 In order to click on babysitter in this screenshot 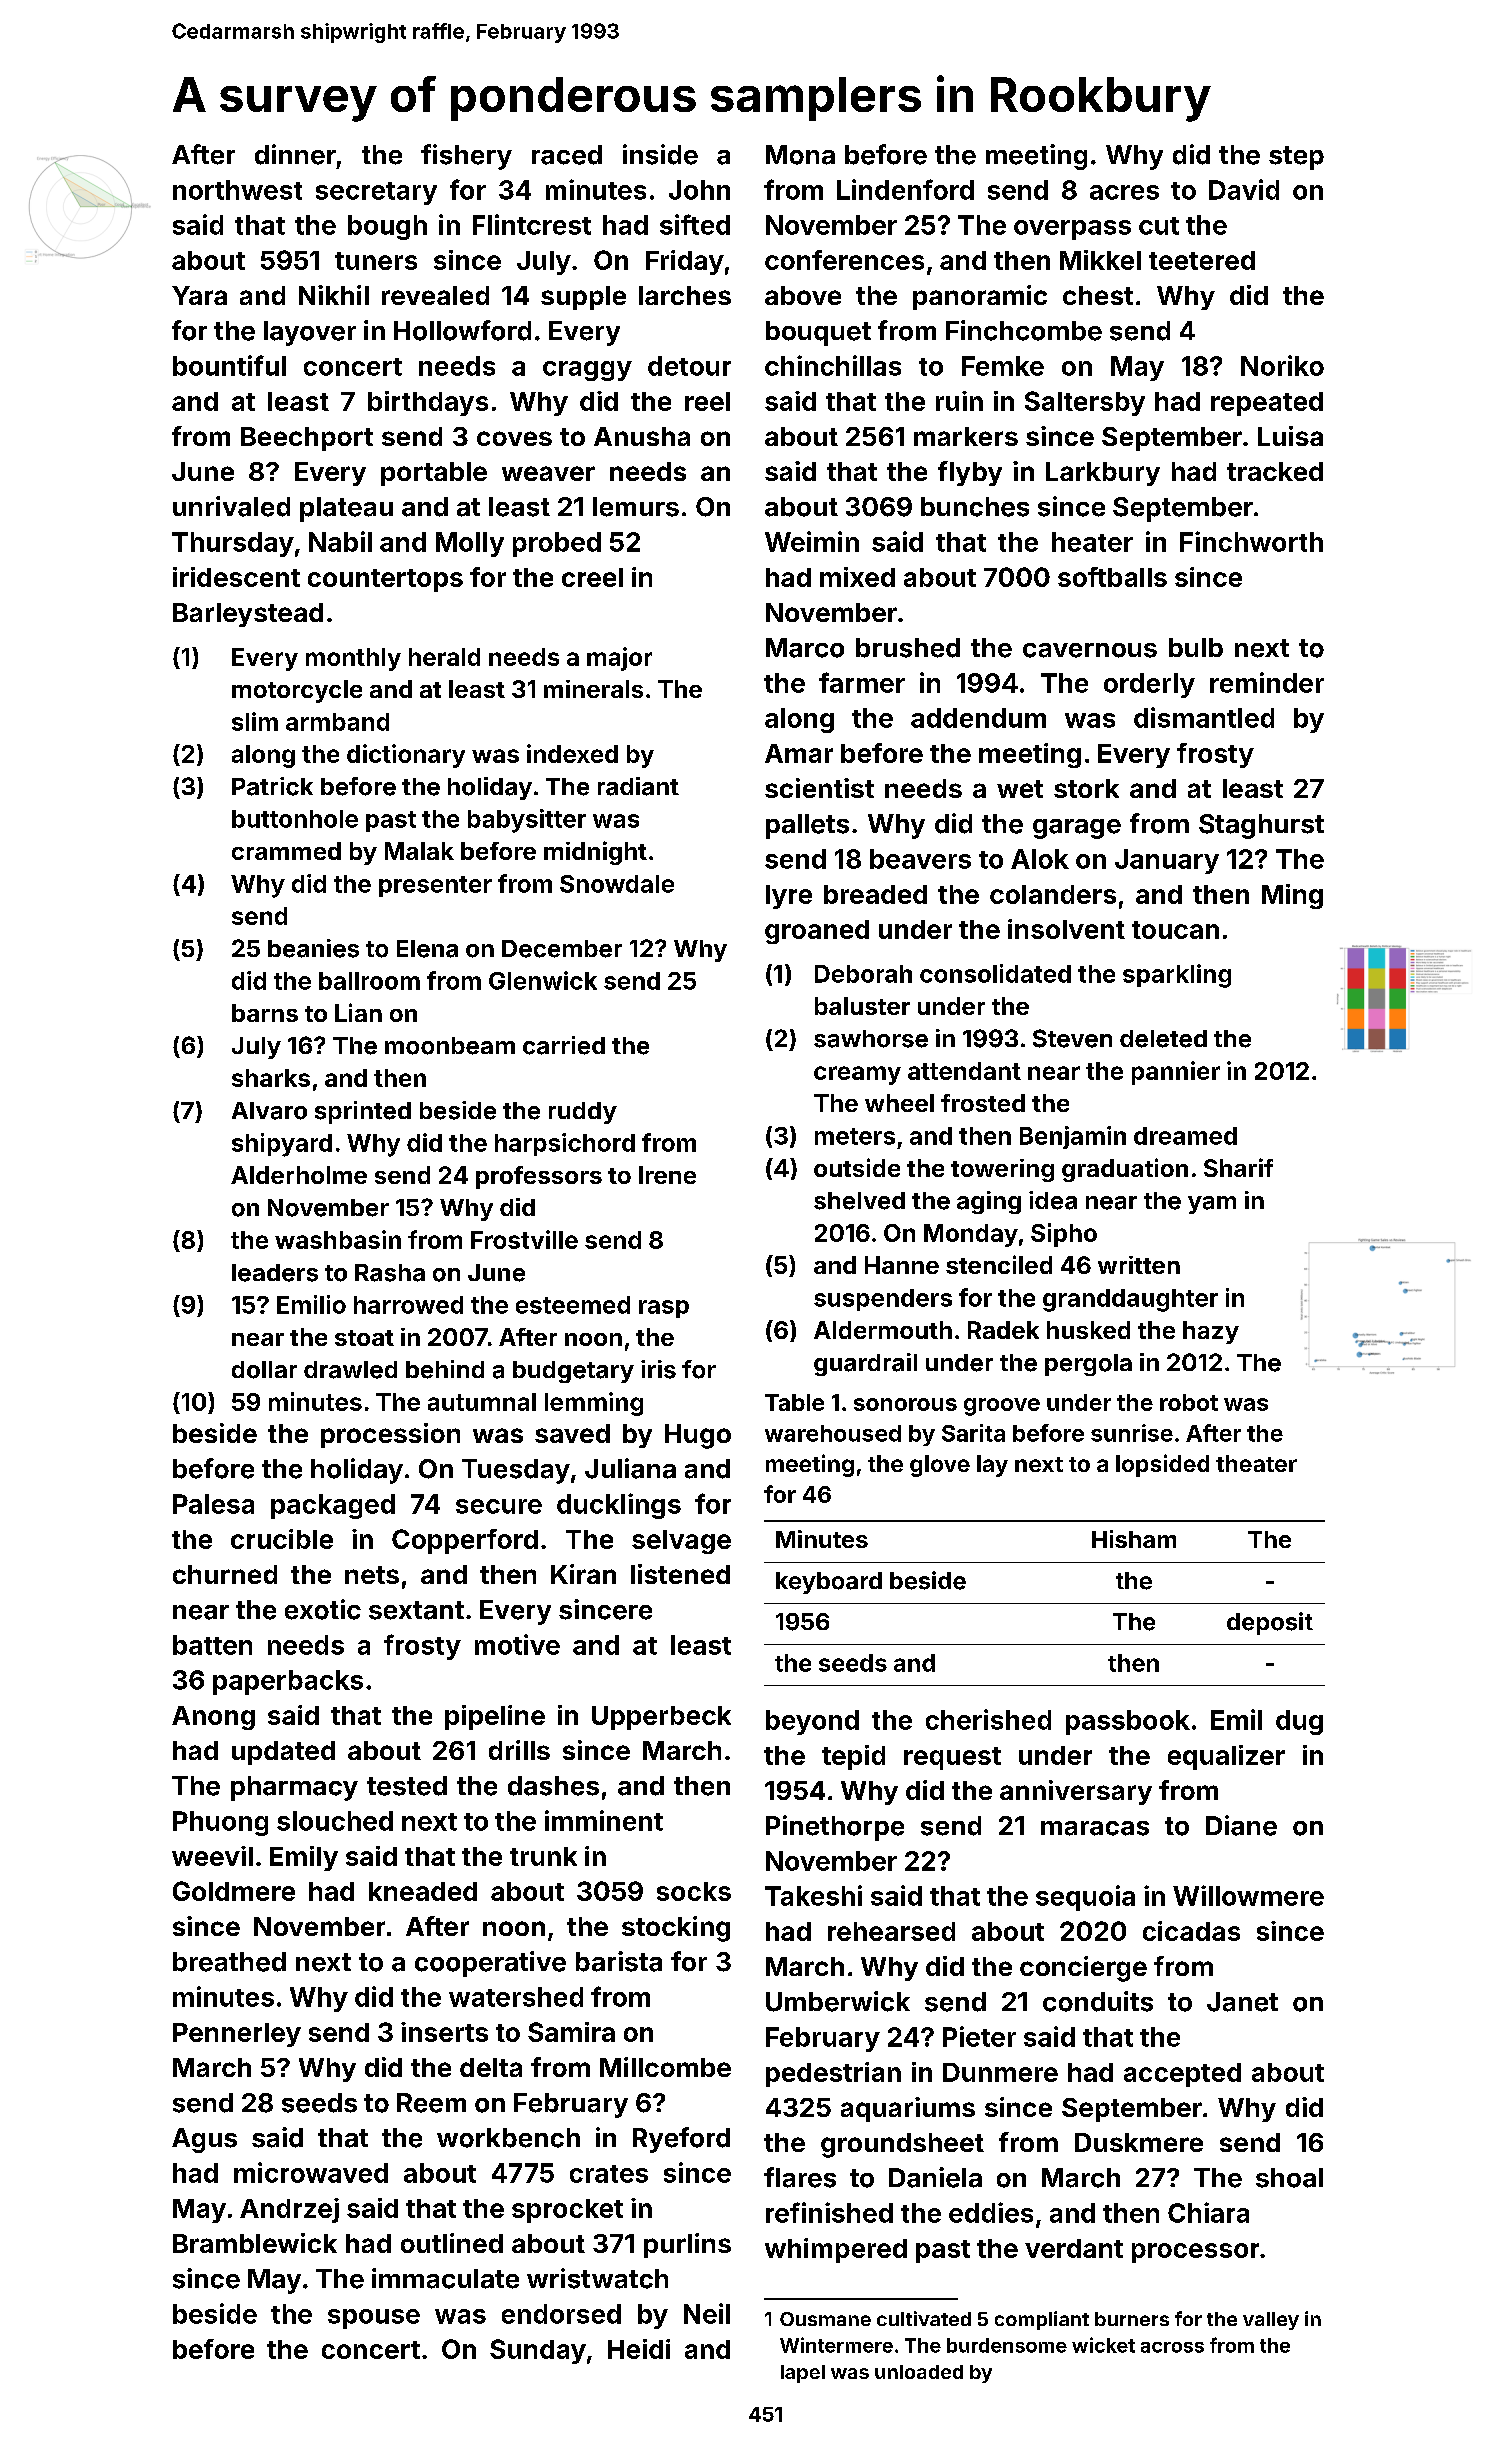, I will do `click(527, 821)`.
